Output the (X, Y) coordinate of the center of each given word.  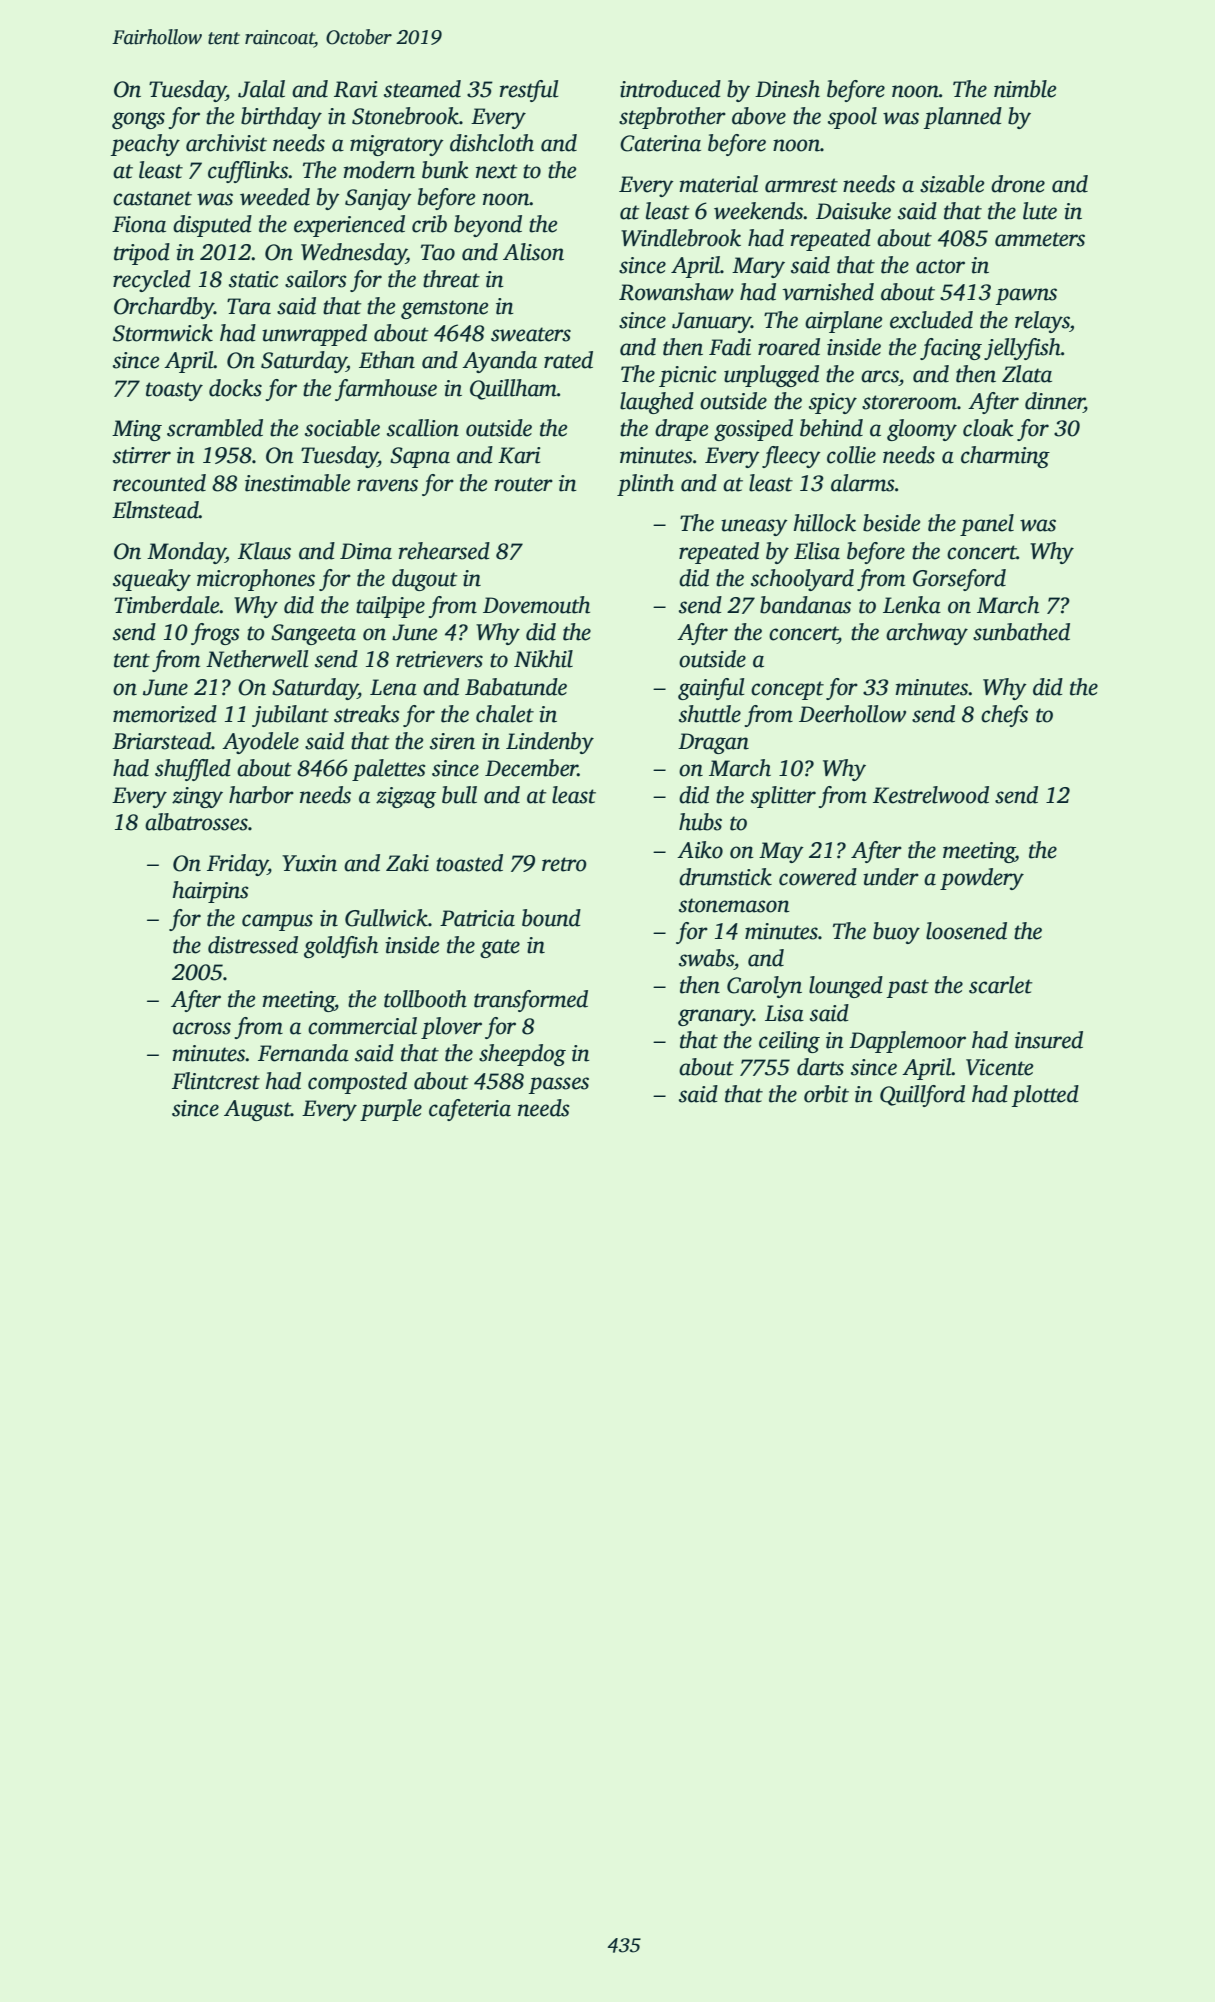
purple (391, 1110)
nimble (1025, 89)
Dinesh (787, 89)
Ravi (356, 89)
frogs (215, 634)
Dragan (713, 743)
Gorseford (959, 580)
